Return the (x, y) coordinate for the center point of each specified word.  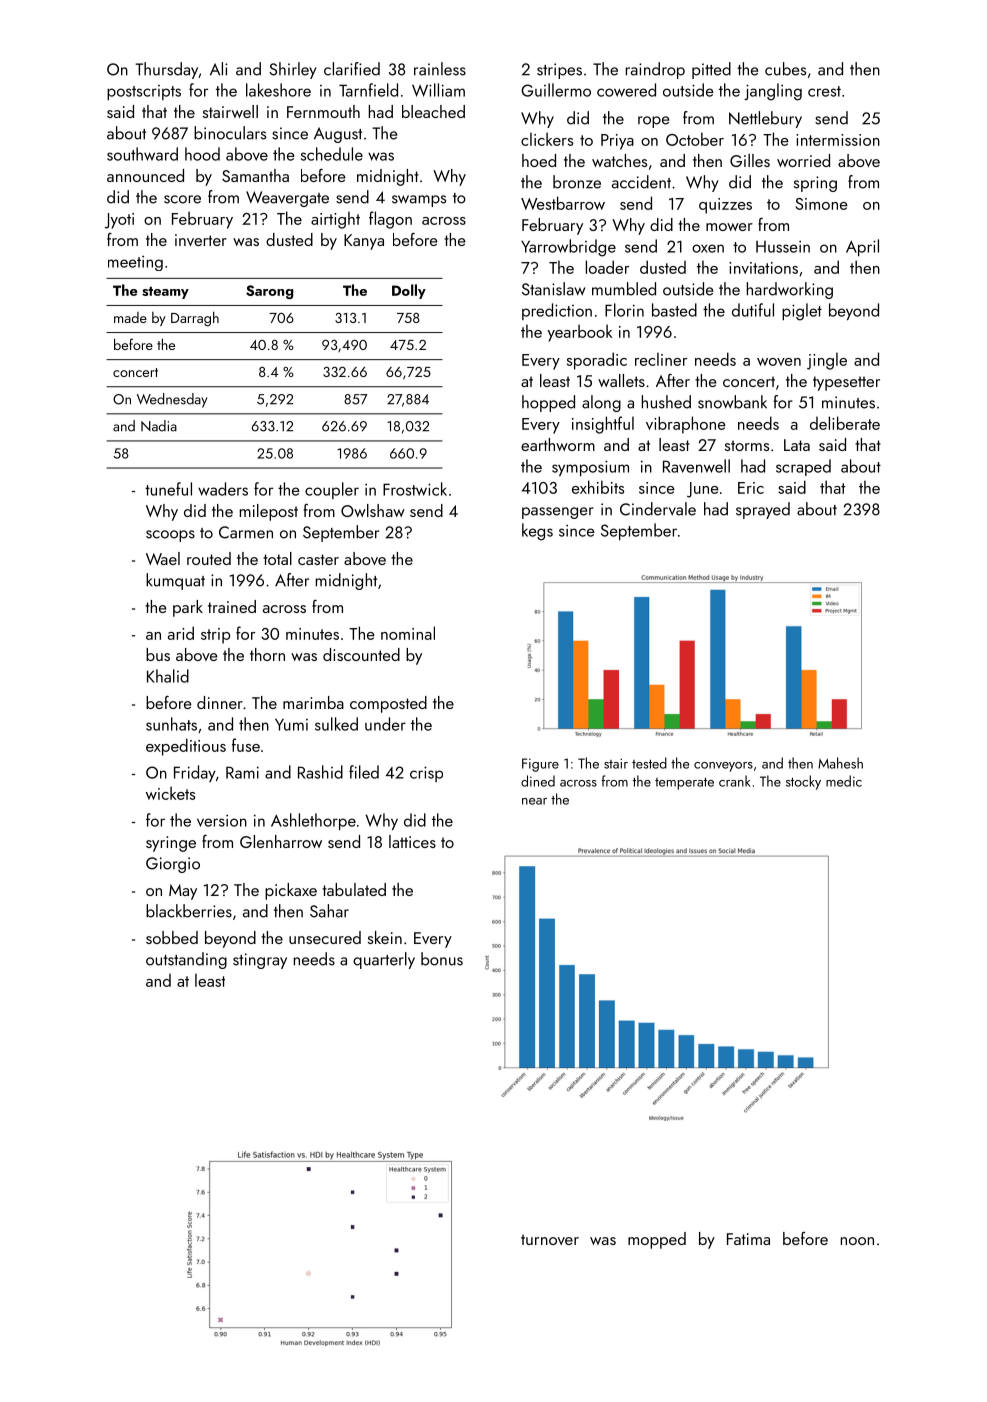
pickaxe (291, 891)
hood (202, 154)
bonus (442, 959)
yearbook (580, 333)
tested (649, 763)
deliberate (845, 423)
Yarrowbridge (568, 248)
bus (158, 654)
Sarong (270, 292)
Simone (822, 204)
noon (857, 1241)
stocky (803, 782)
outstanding (186, 960)
